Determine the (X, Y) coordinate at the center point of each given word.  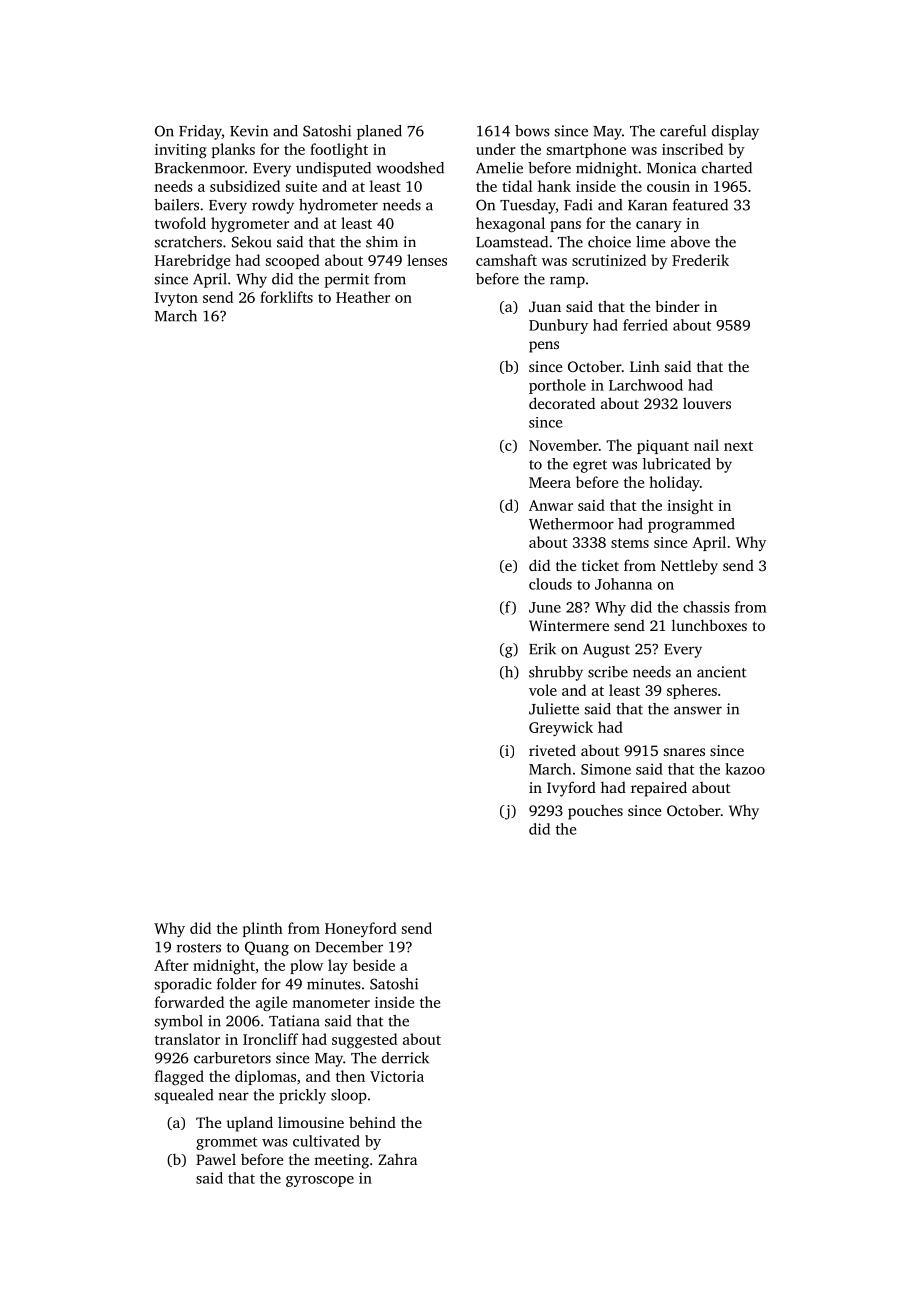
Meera (550, 482)
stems (630, 543)
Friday (200, 132)
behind (372, 1122)
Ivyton (176, 299)
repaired (659, 789)
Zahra (397, 1159)
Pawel (216, 1159)
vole (543, 690)
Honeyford (361, 929)
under (496, 149)
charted (727, 168)
